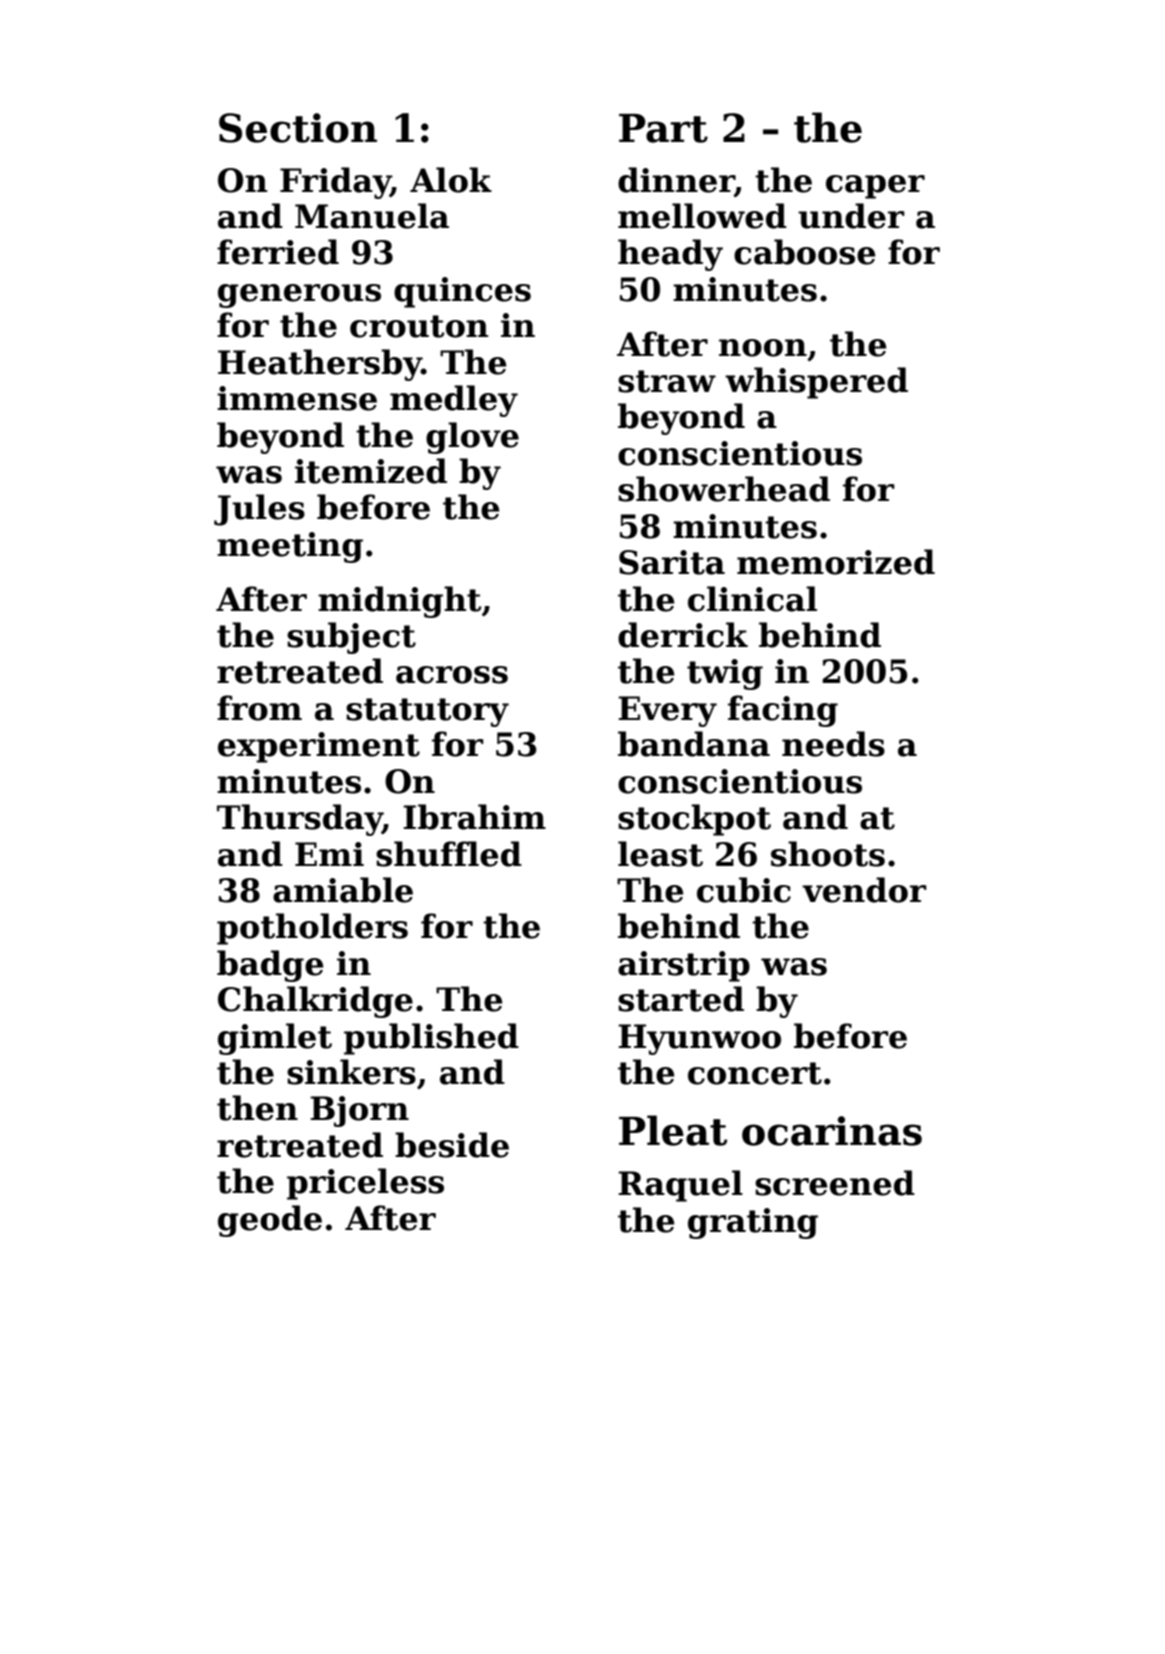  I want to click on potholders, so click(312, 929).
